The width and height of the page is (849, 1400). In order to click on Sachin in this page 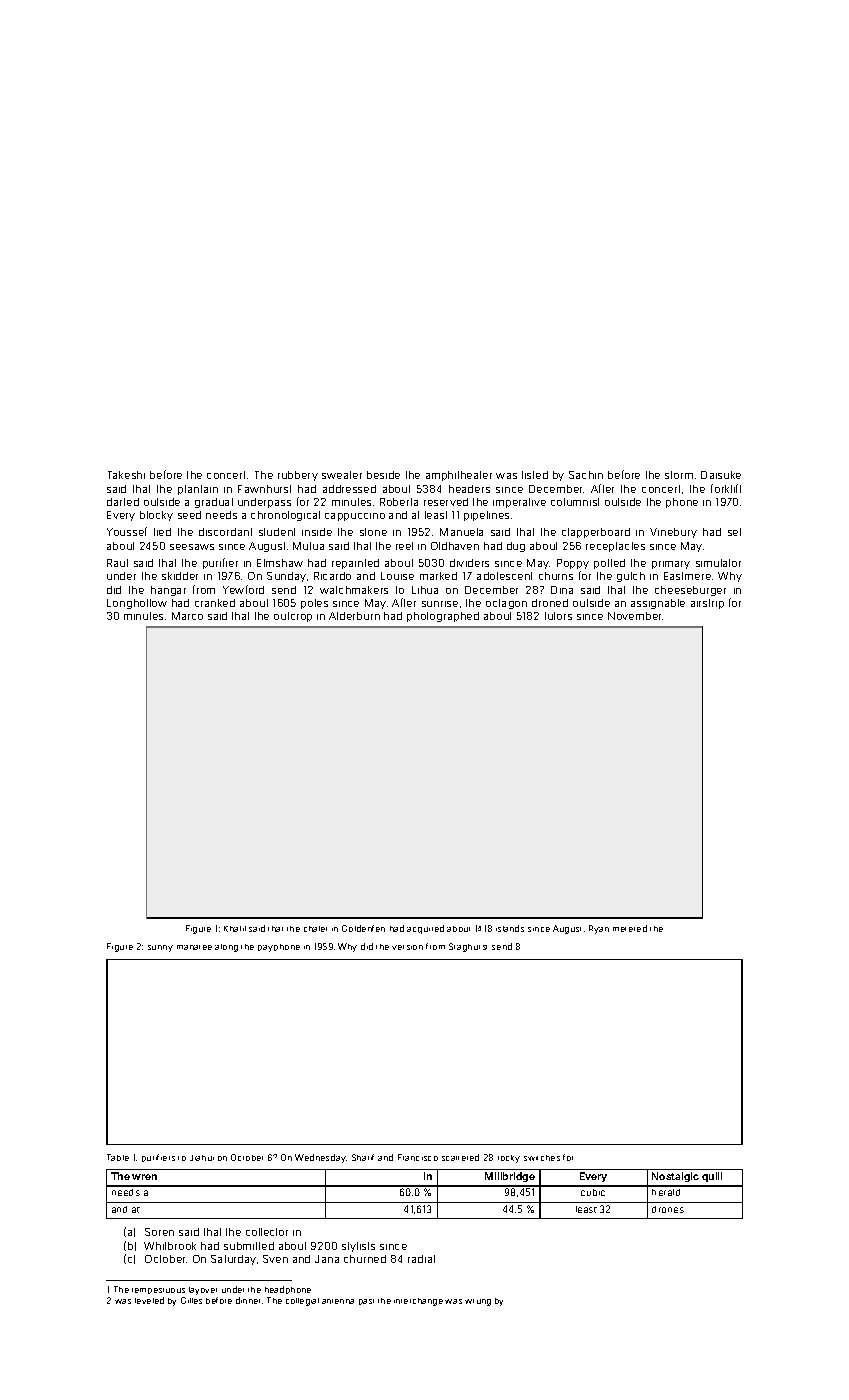, I will do `click(586, 475)`.
